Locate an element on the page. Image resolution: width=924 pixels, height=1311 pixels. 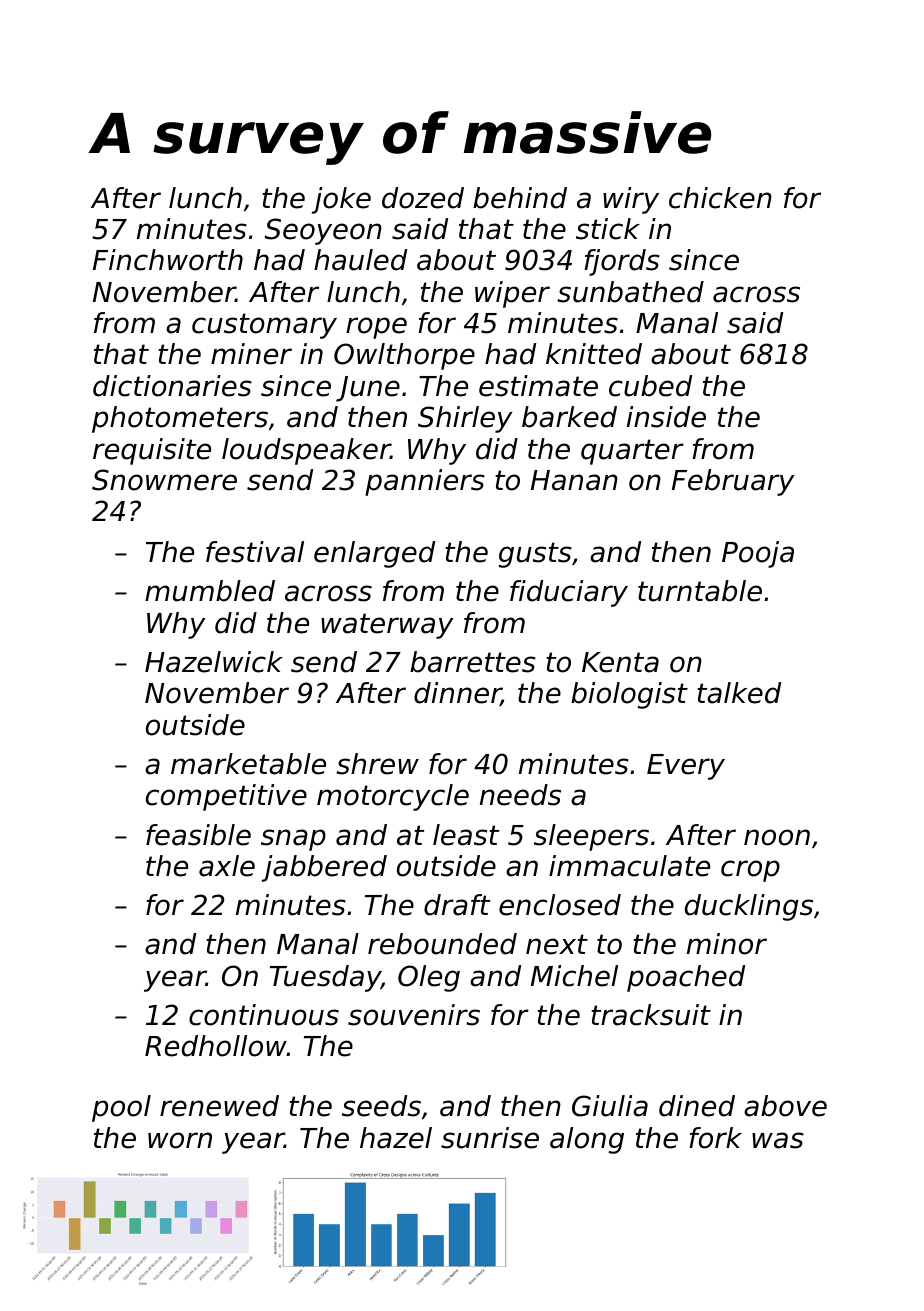
fjords is located at coordinates (622, 262).
